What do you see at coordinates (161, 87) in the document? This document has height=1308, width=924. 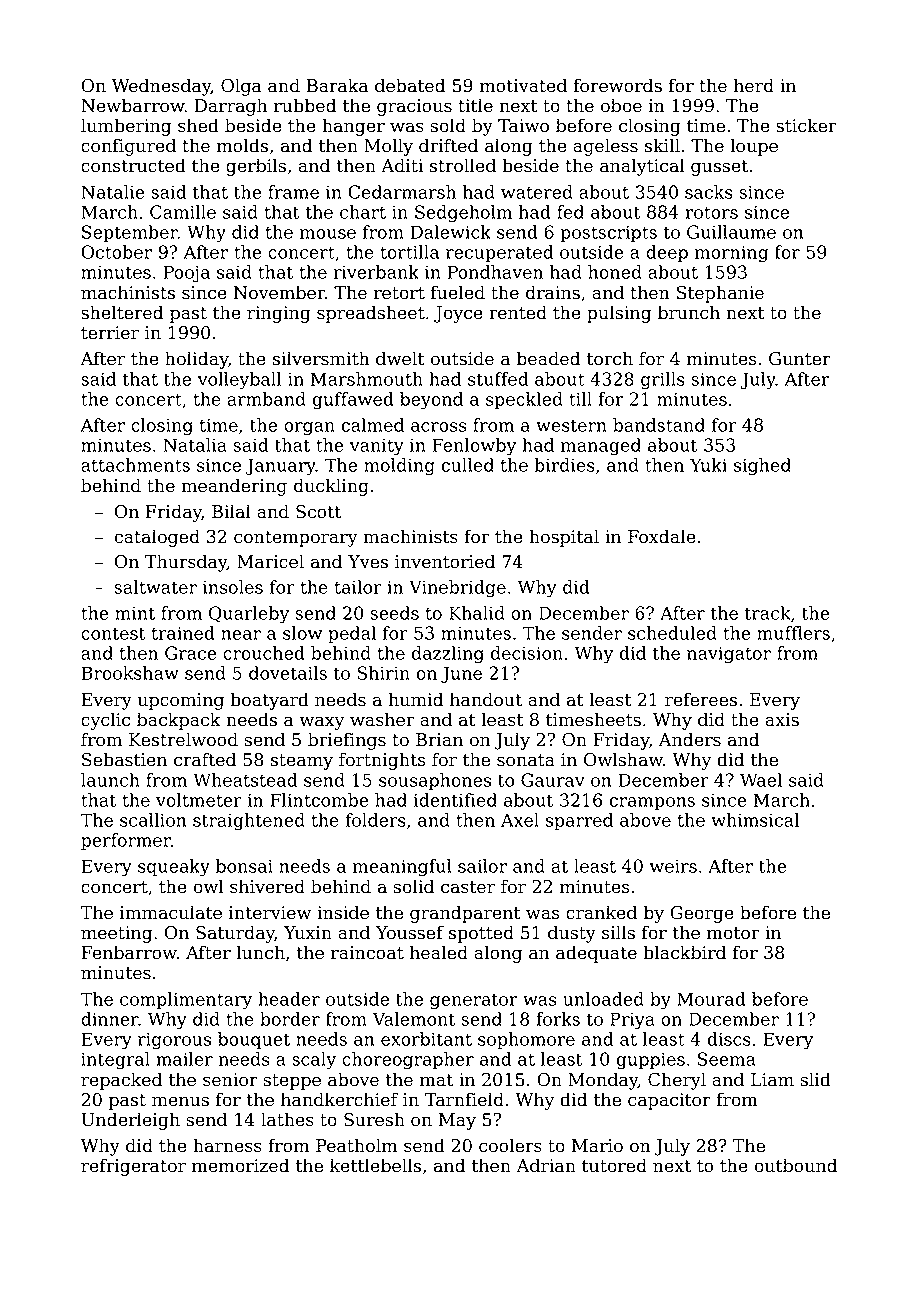 I see `Wednesday` at bounding box center [161, 87].
